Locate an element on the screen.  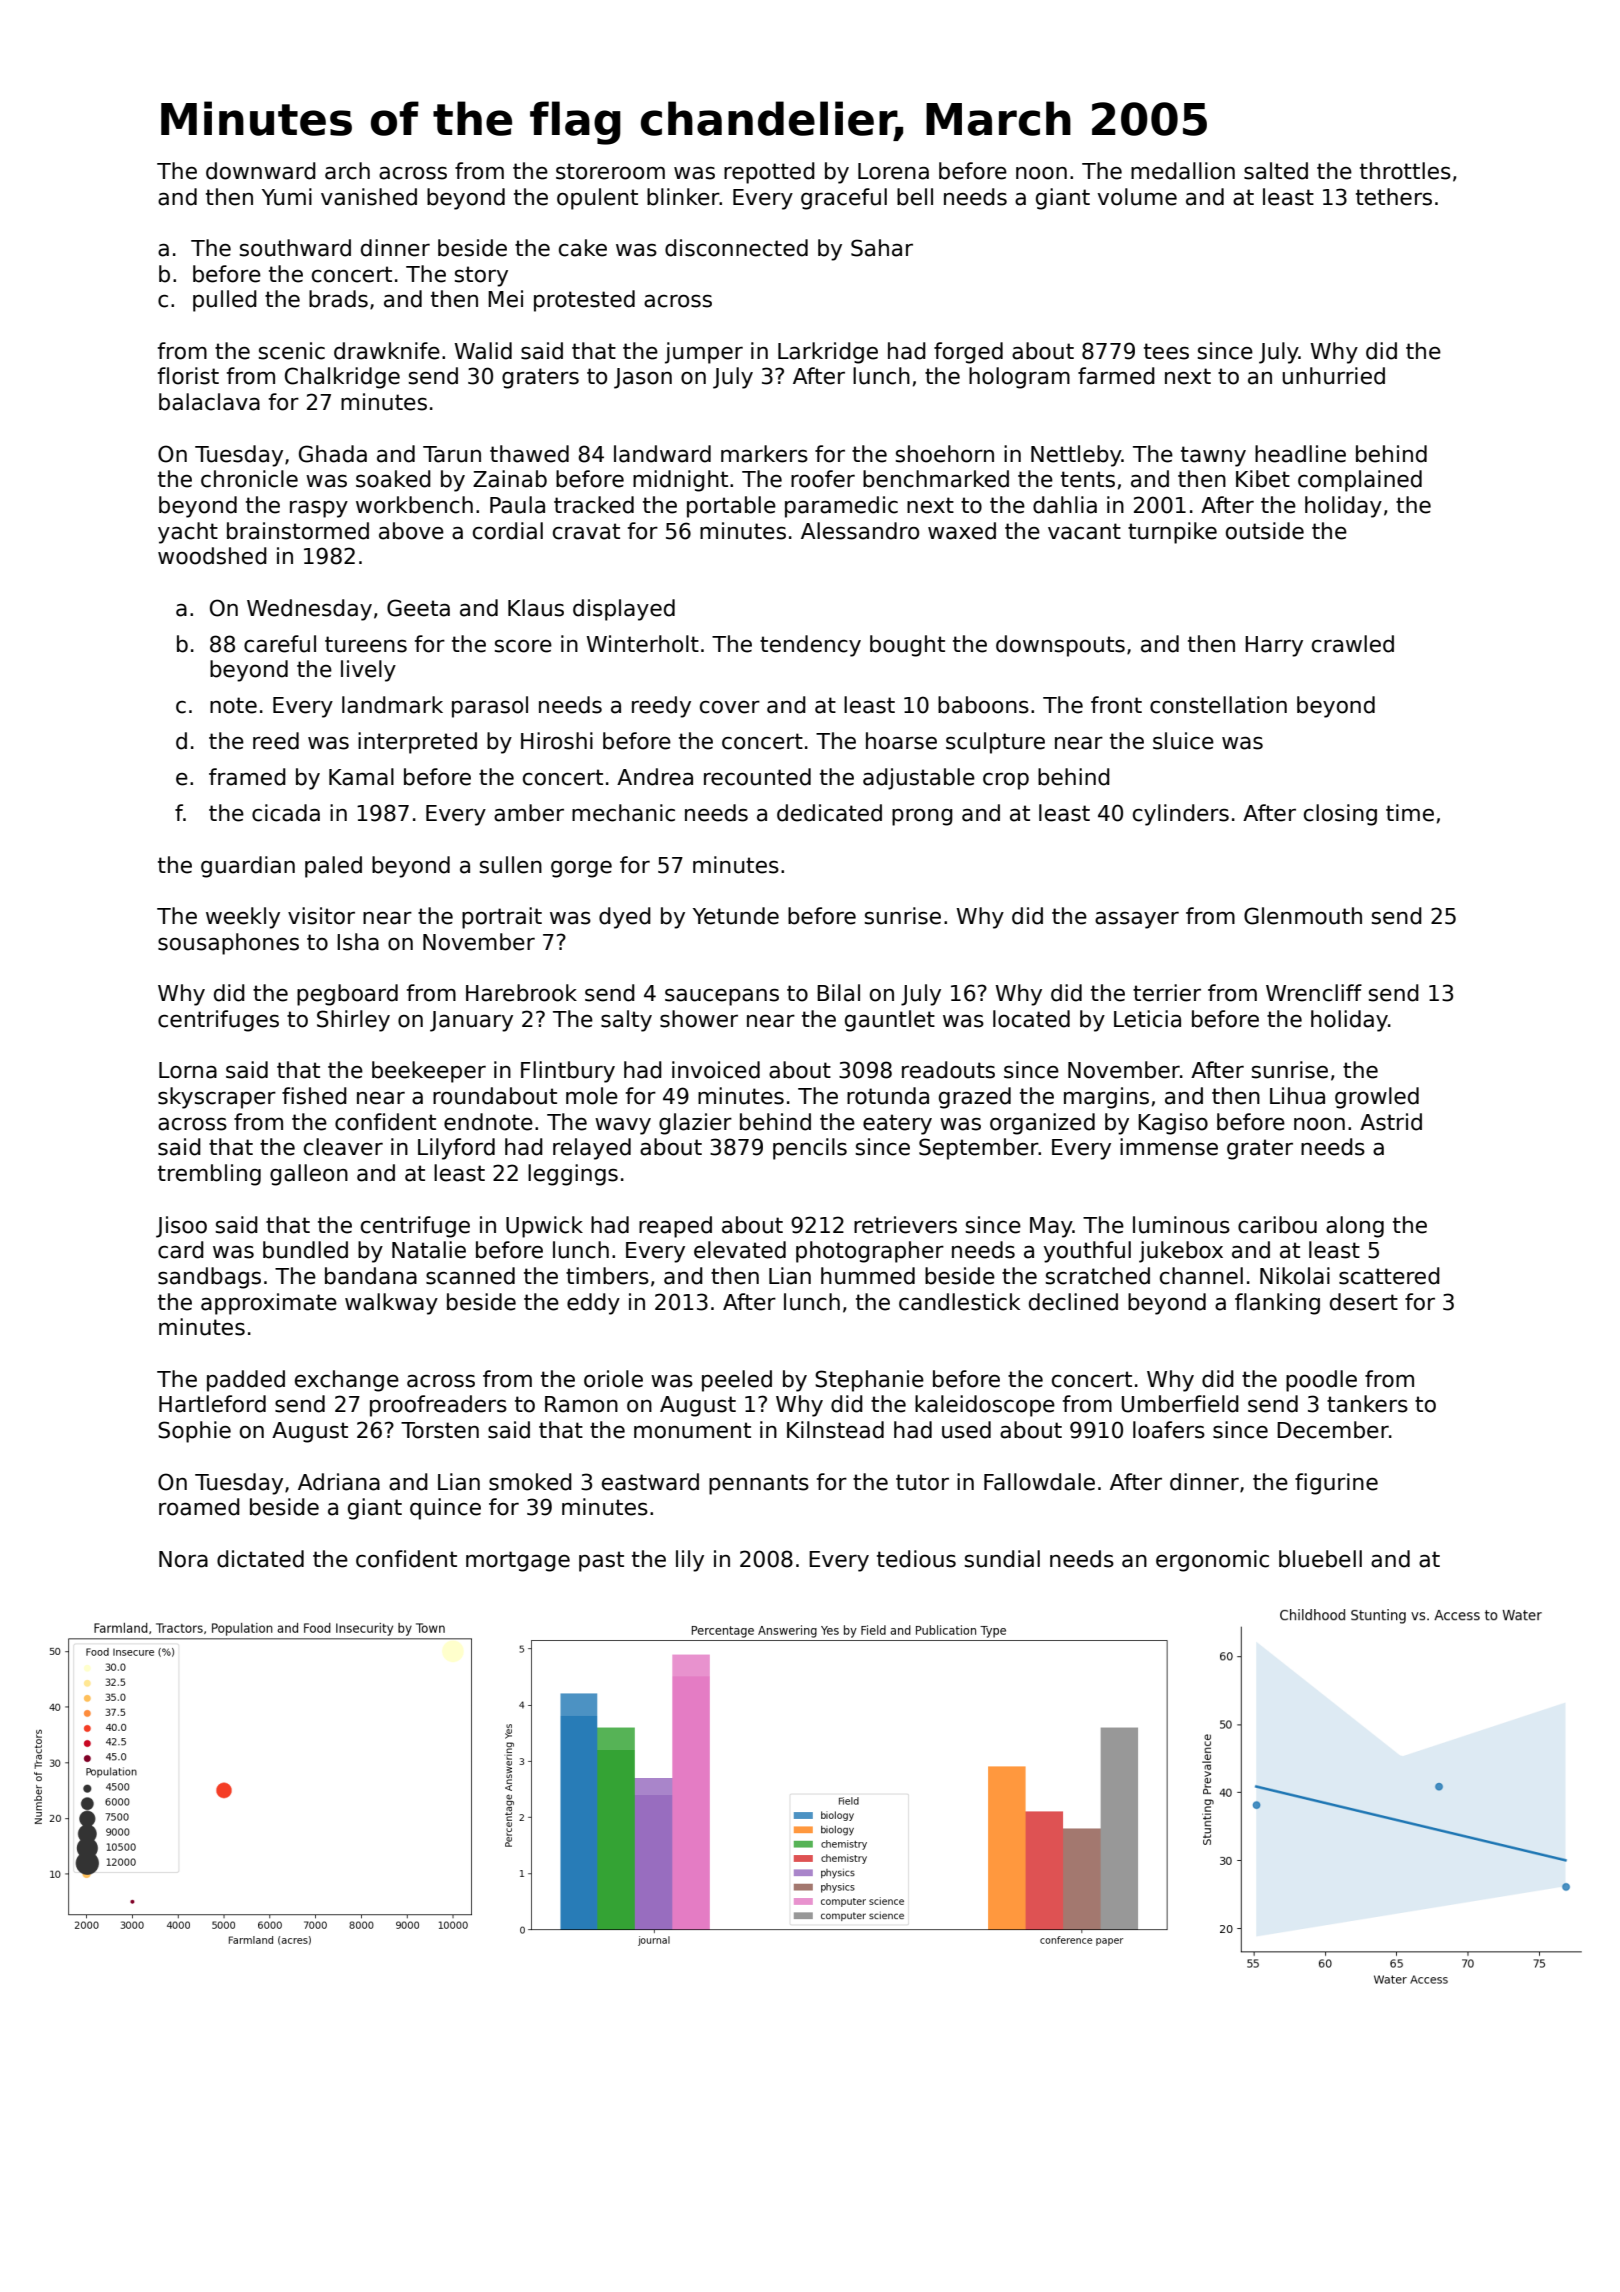
tawny is located at coordinates (1213, 456).
